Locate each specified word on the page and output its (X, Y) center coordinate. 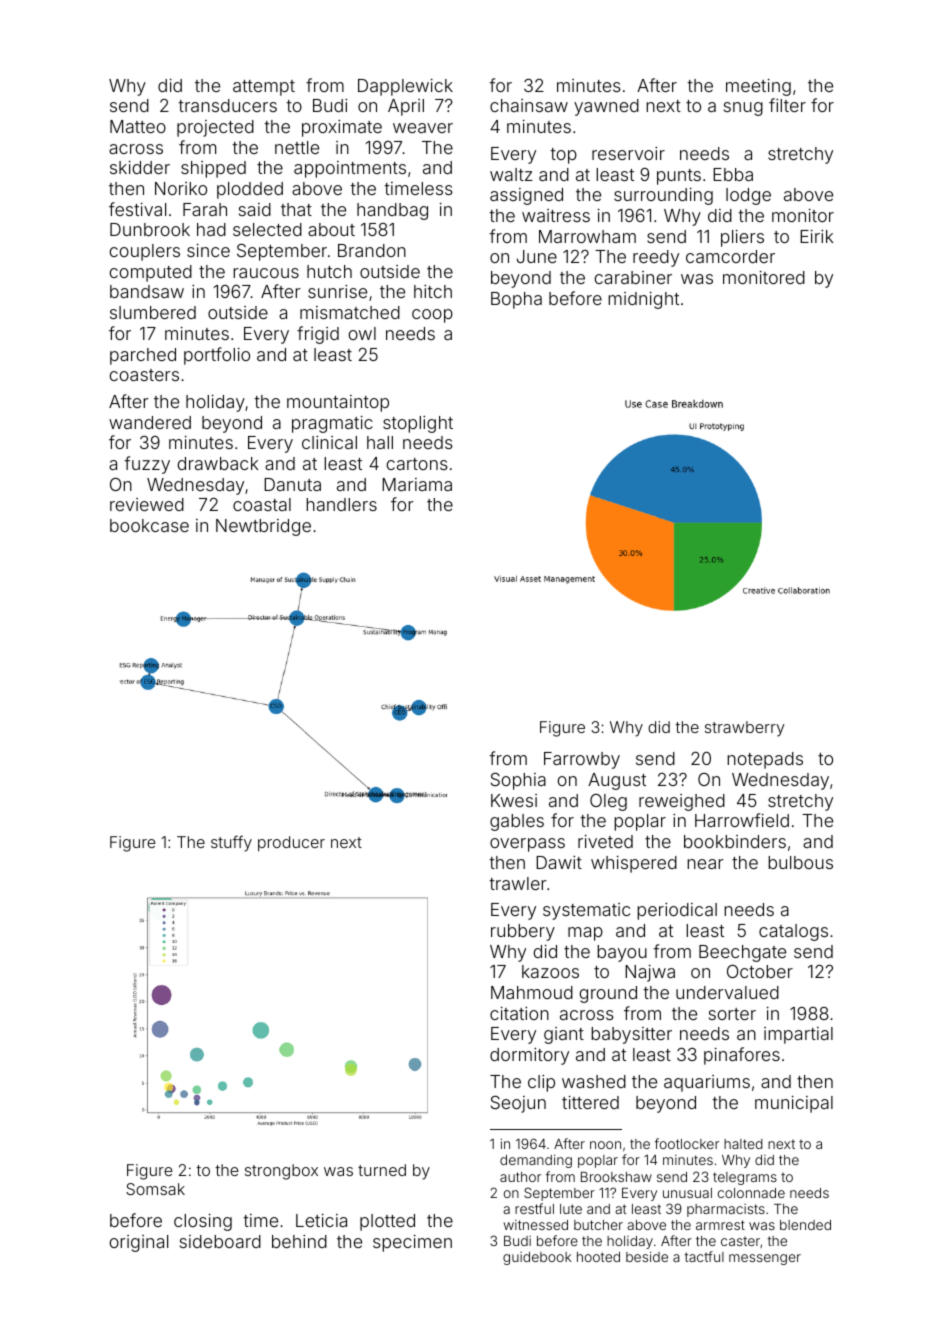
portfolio (217, 356)
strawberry (744, 729)
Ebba (733, 174)
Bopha (516, 300)
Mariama (417, 484)
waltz (511, 174)
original (139, 1243)
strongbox (281, 1172)
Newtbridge (263, 527)
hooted (598, 1257)
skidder (140, 167)
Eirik (816, 236)
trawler (518, 883)
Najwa (650, 973)
